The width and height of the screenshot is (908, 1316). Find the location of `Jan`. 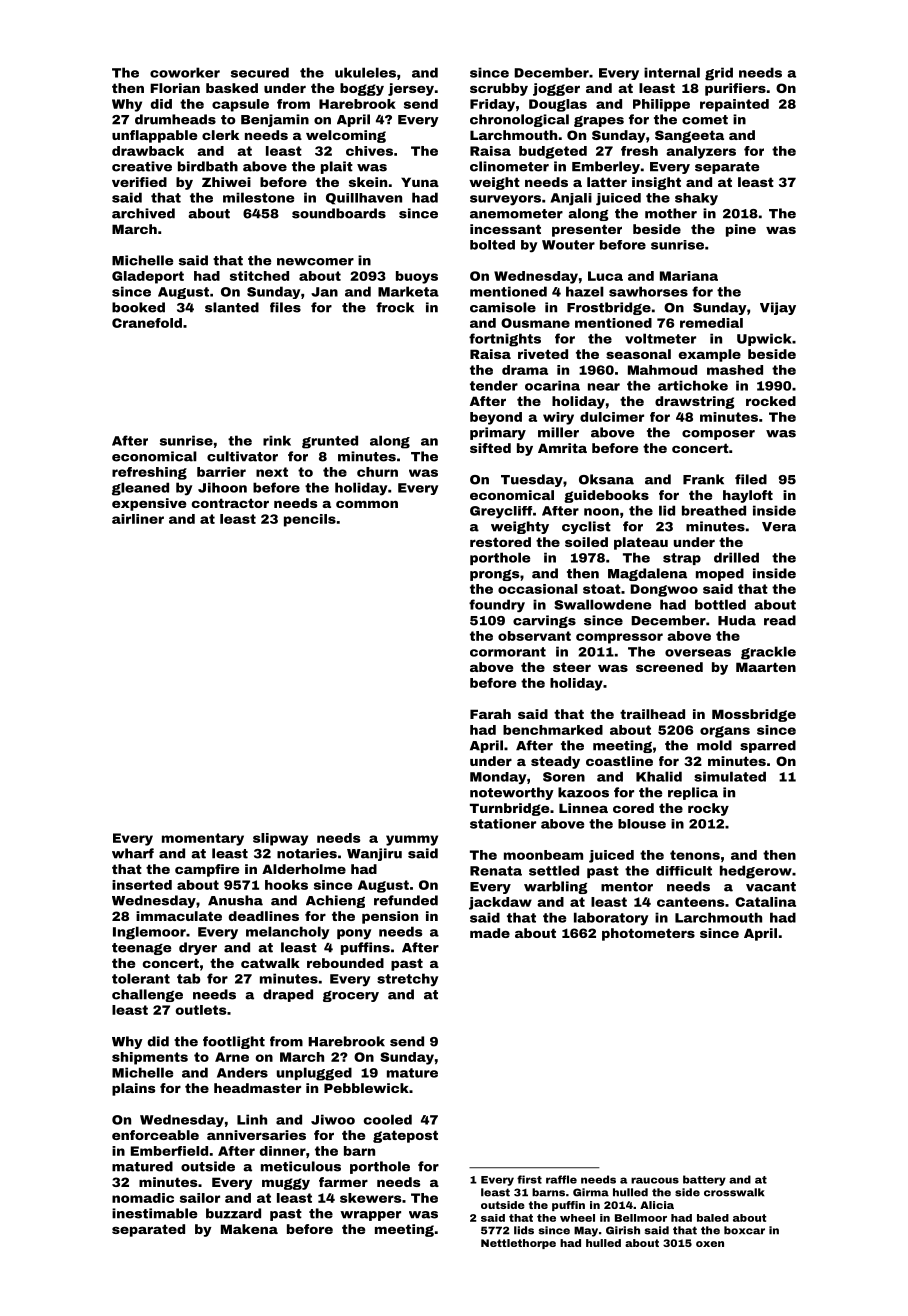

Jan is located at coordinates (324, 292).
